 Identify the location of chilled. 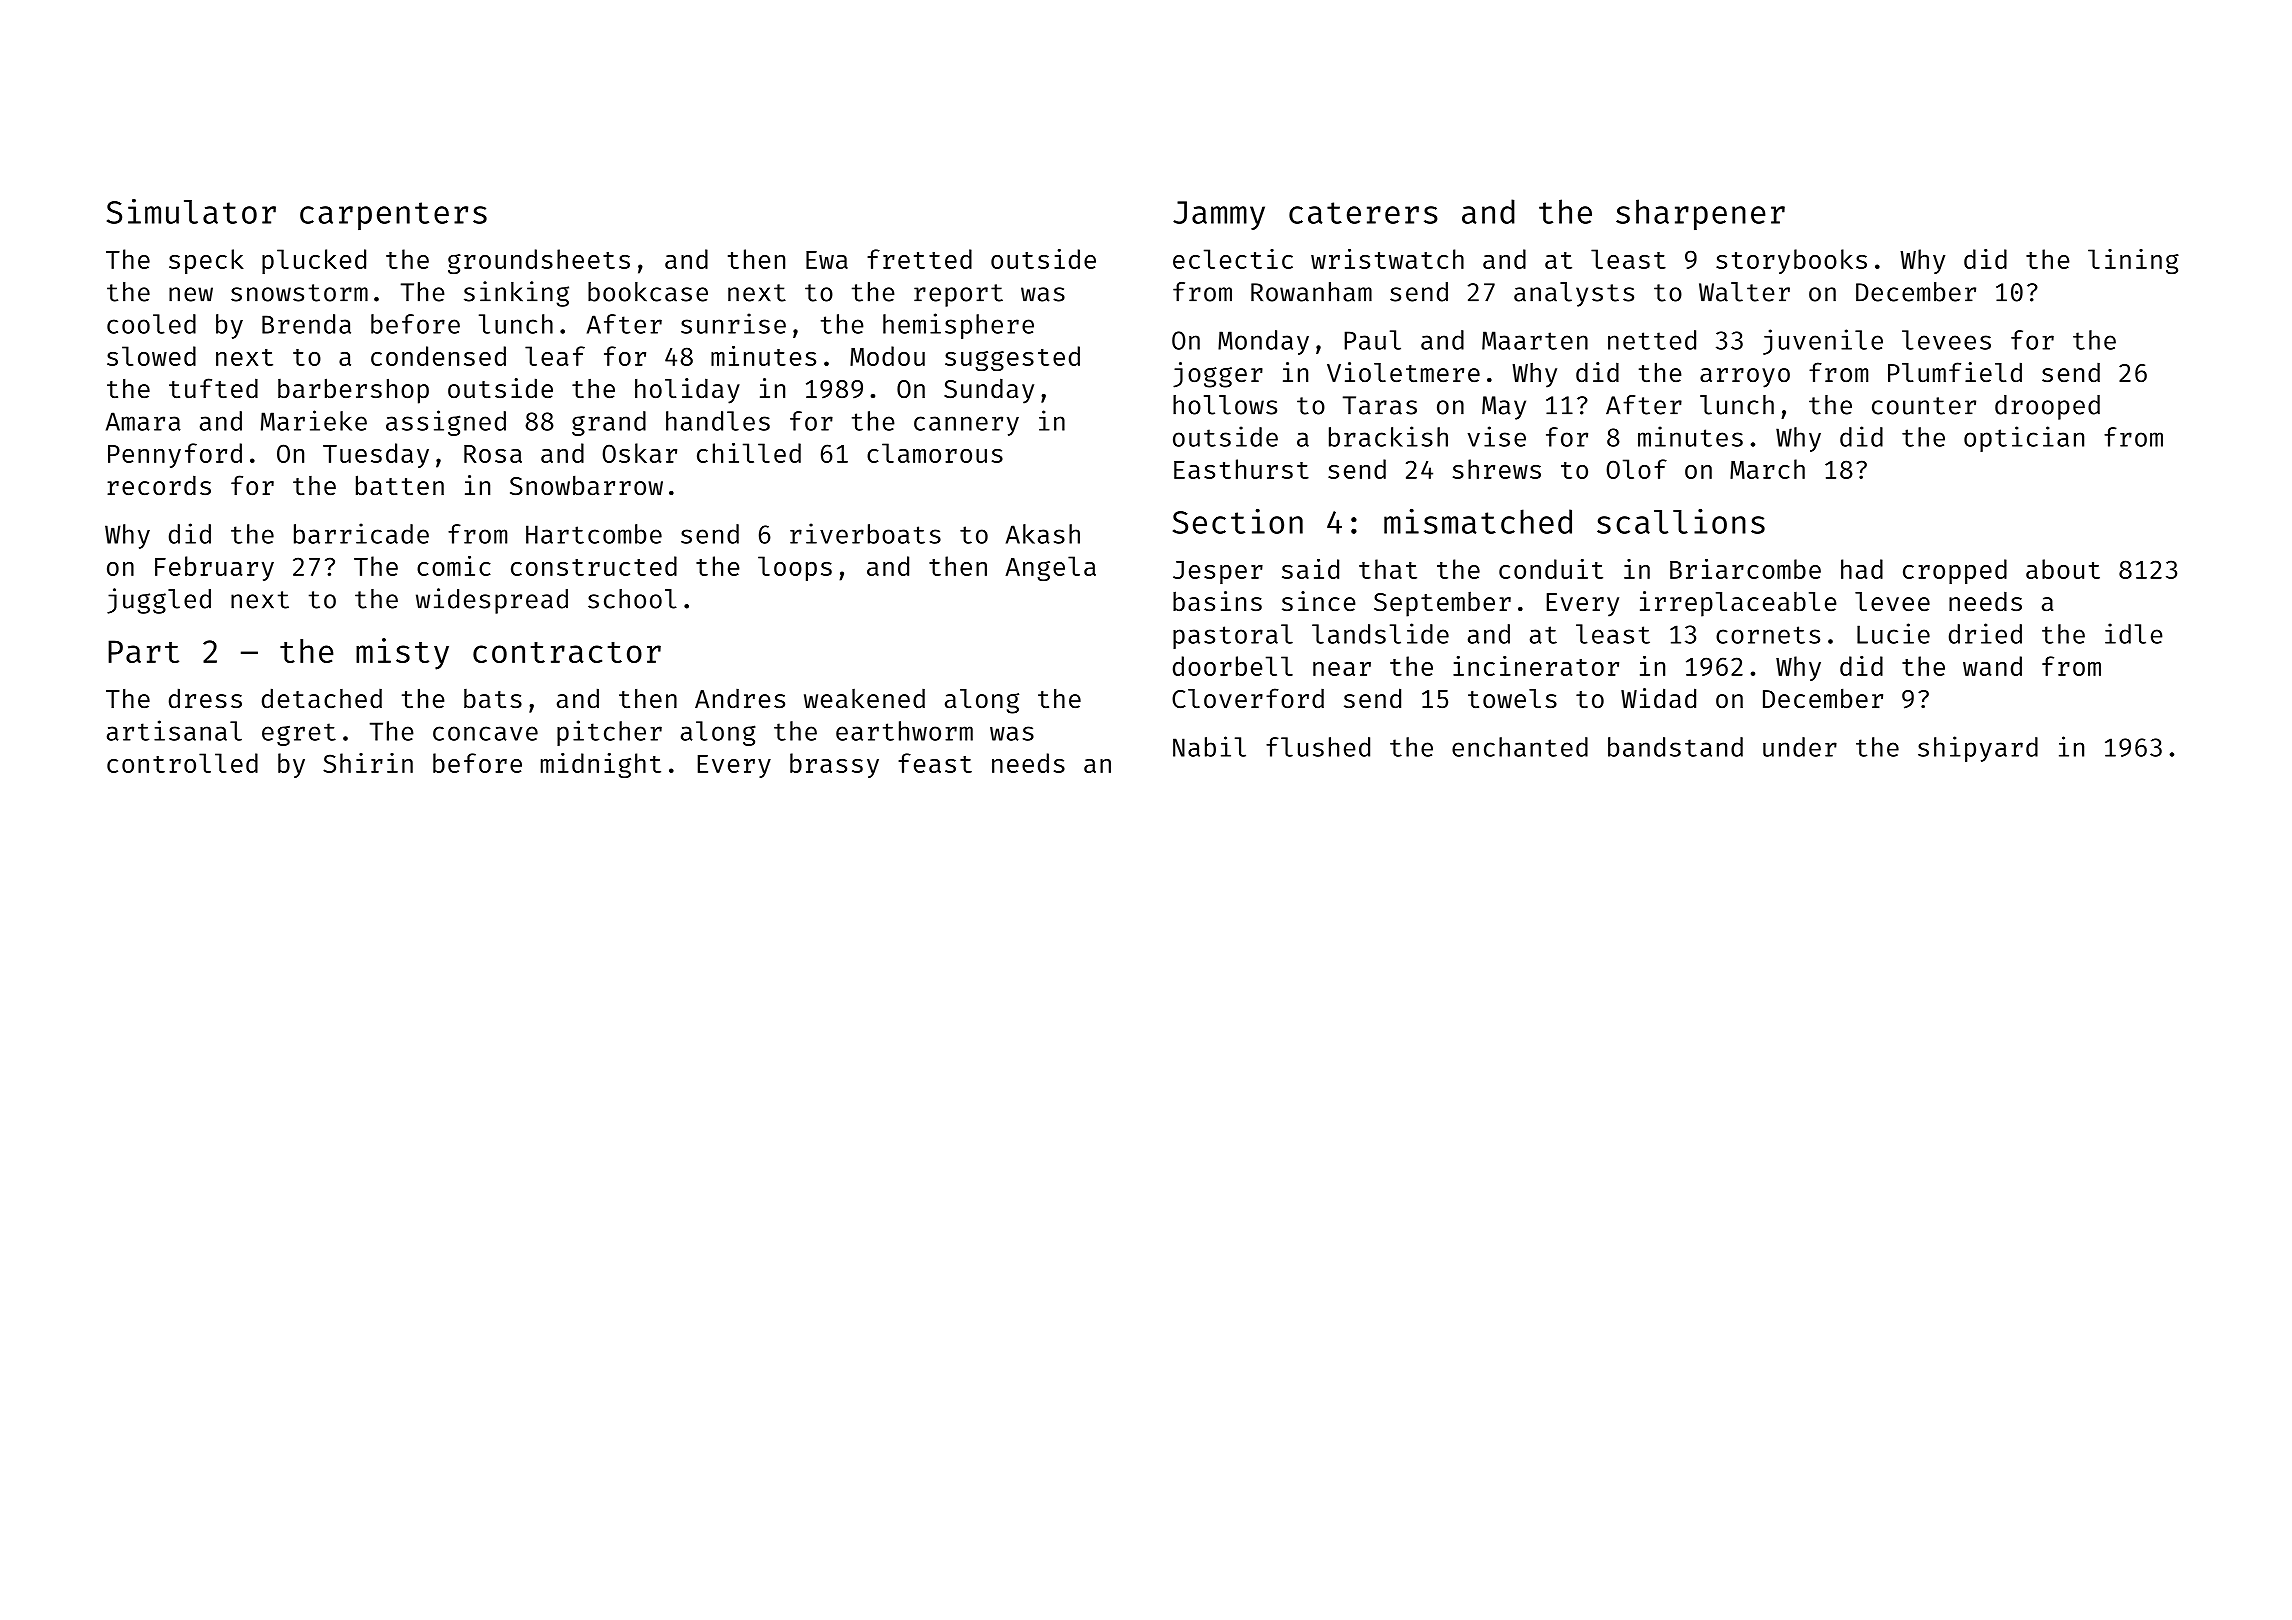
(749, 453).
